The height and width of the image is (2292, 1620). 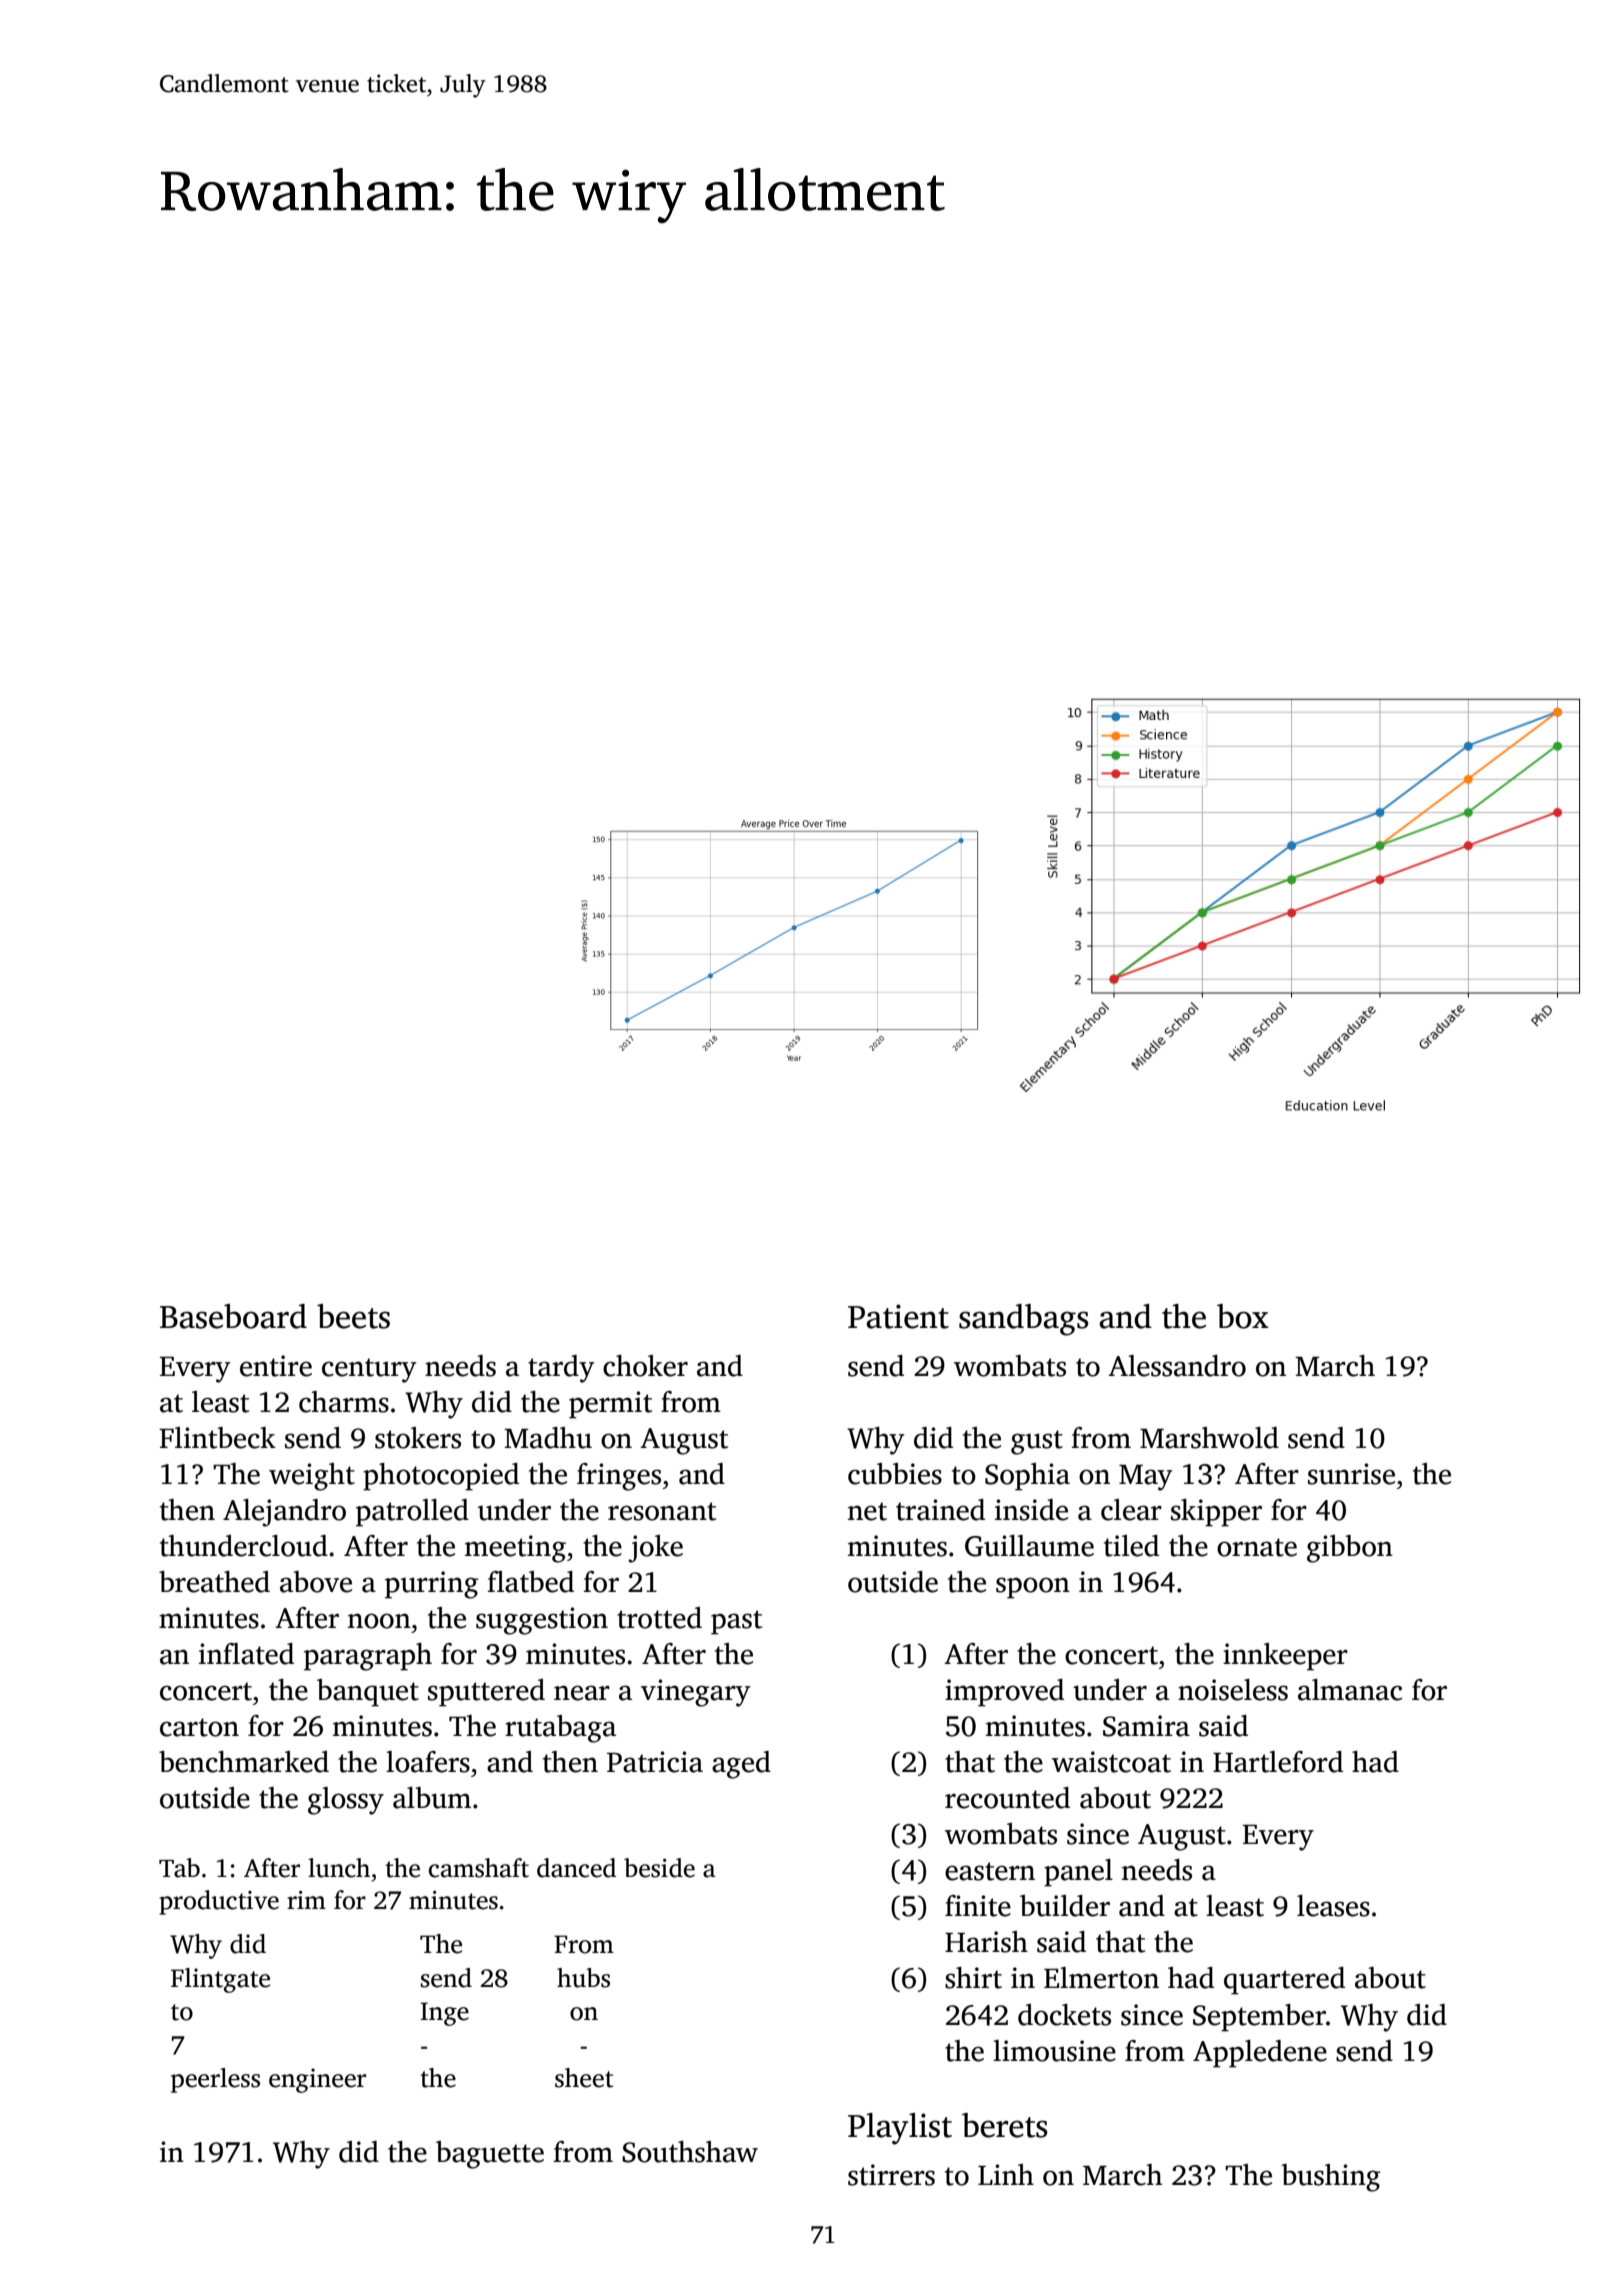 I want to click on Alejandro, so click(x=284, y=1513).
